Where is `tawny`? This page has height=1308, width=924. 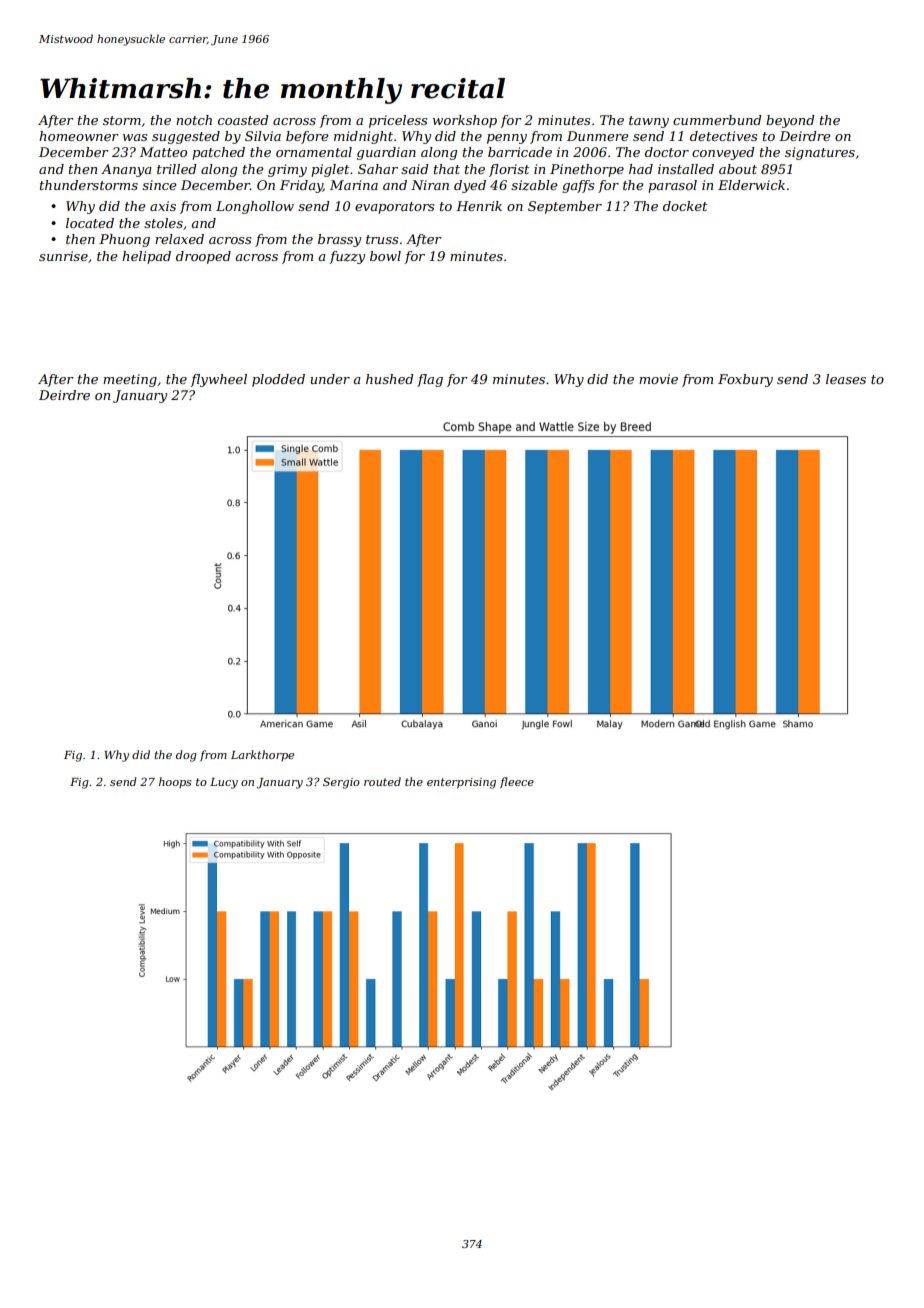
tawny is located at coordinates (649, 122).
